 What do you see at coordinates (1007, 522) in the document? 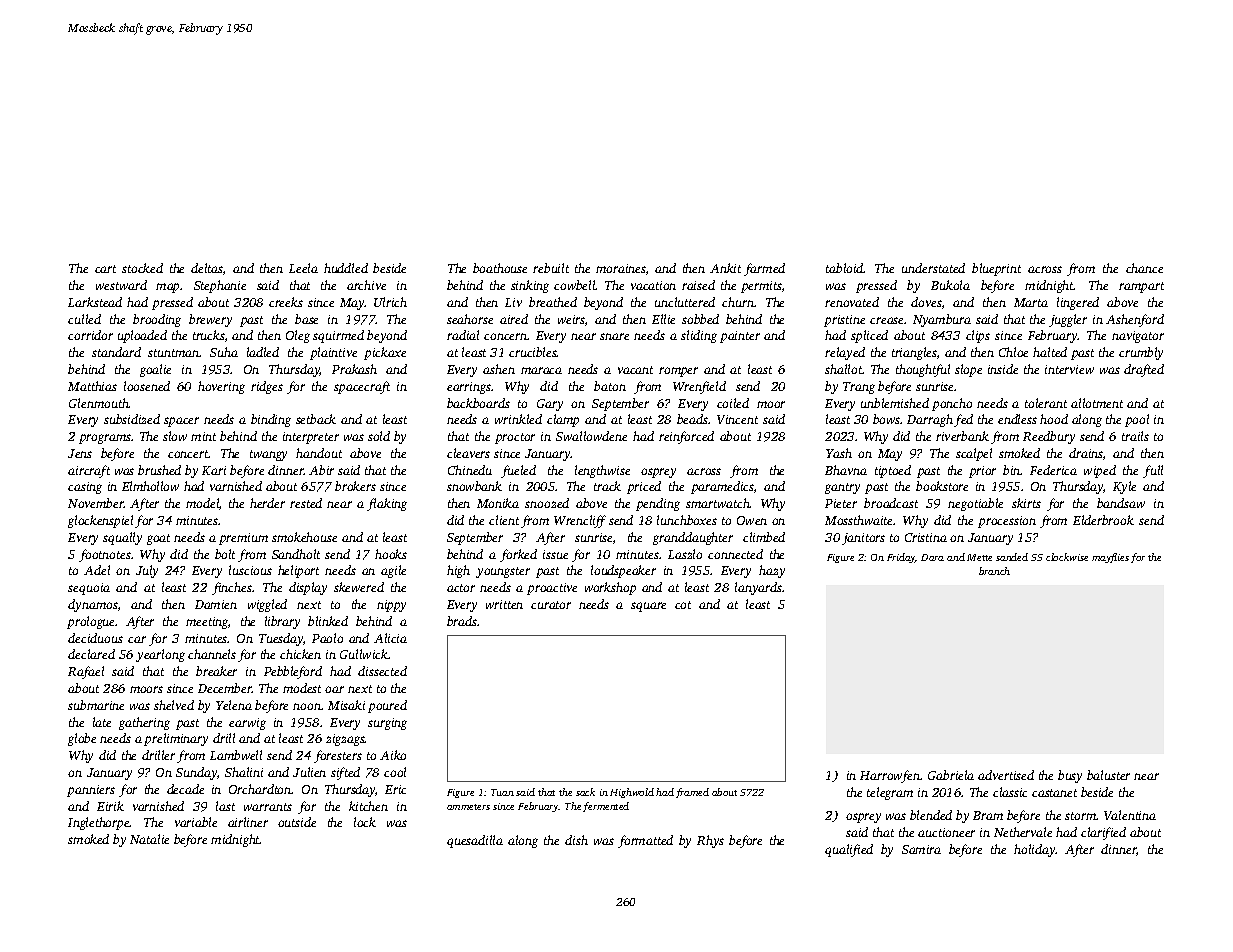
I see `procession` at bounding box center [1007, 522].
